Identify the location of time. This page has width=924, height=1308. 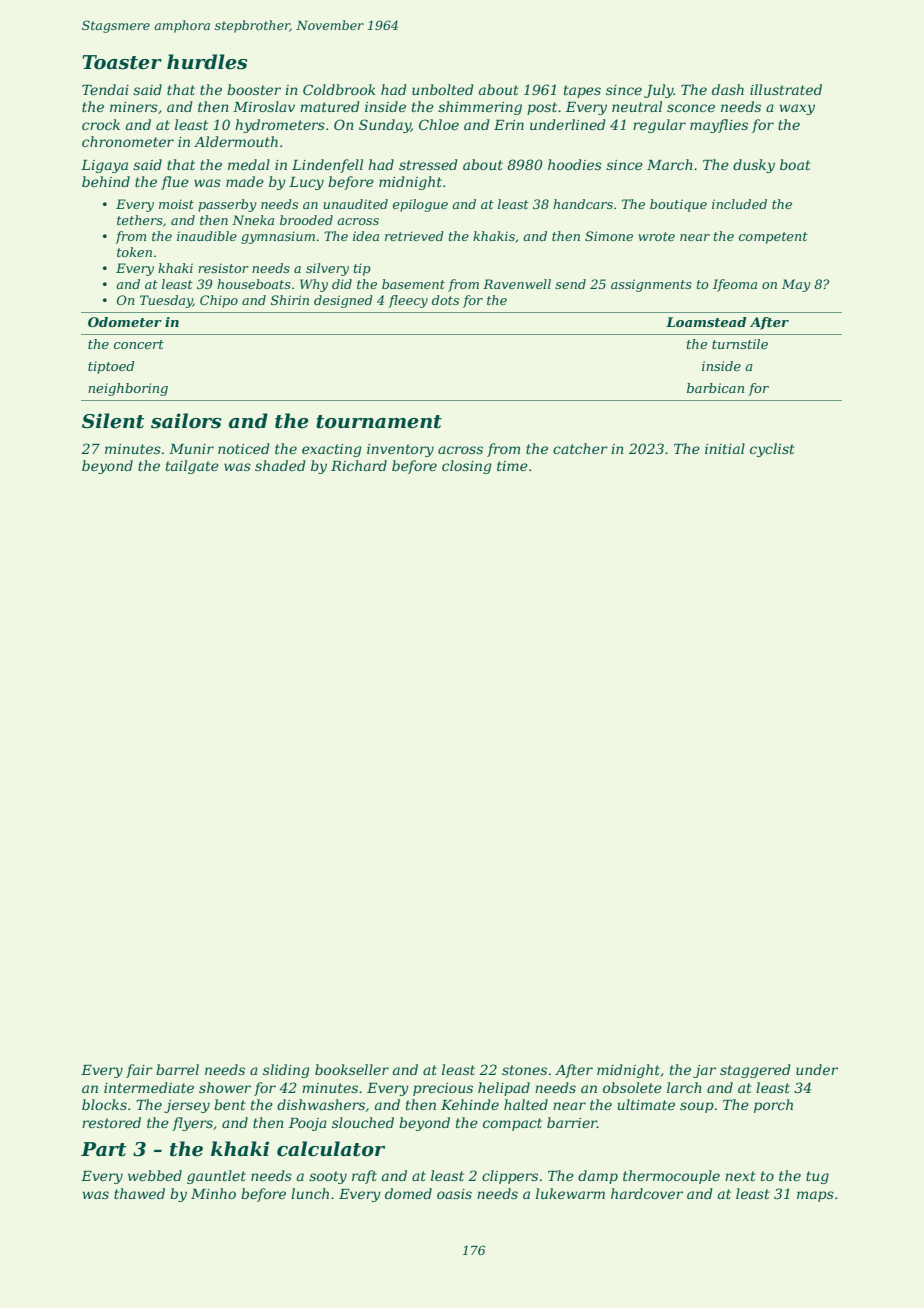
(512, 466).
